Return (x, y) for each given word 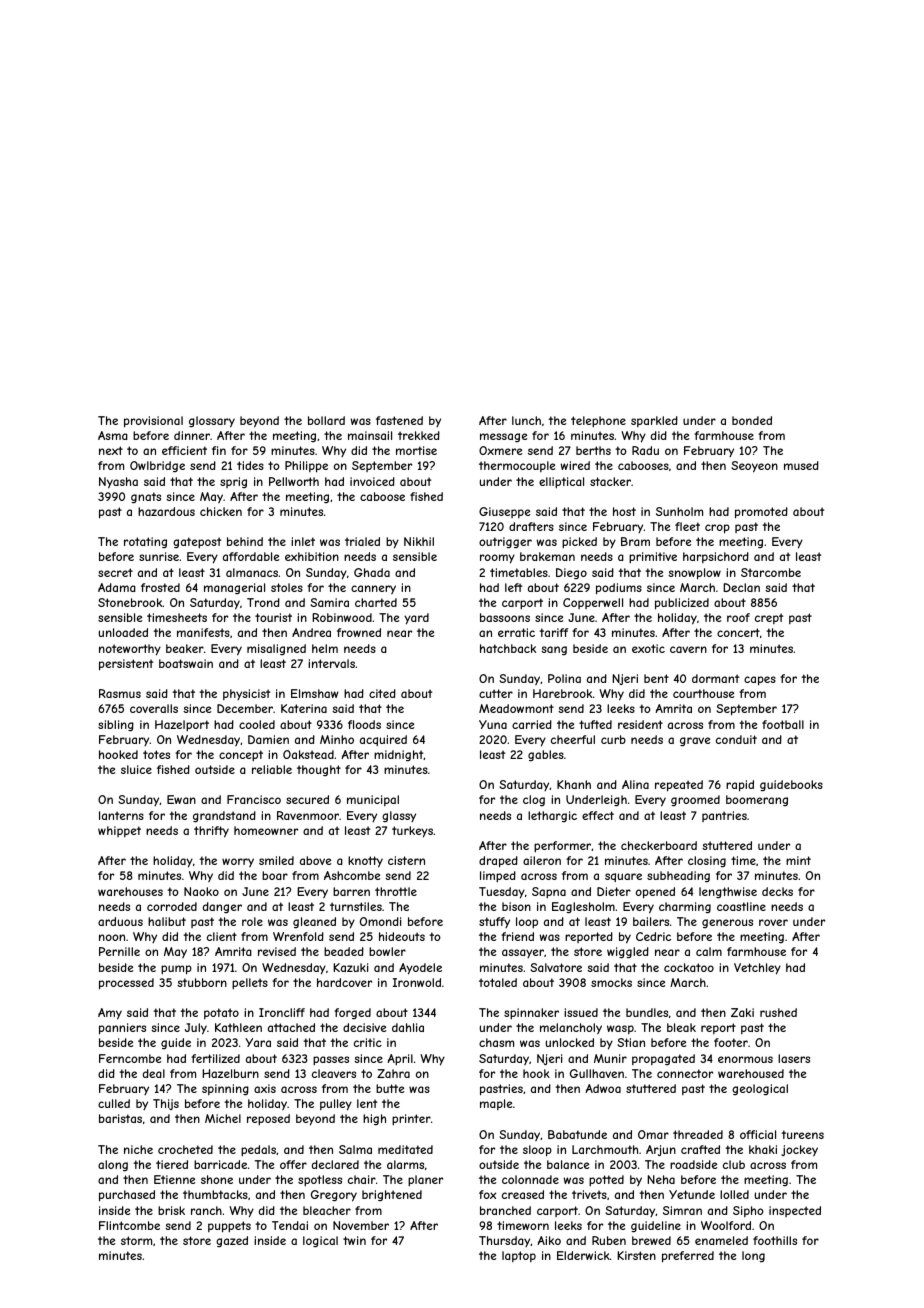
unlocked (570, 1042)
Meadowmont (516, 708)
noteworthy (130, 650)
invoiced (372, 481)
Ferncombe (130, 1058)
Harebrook (562, 693)
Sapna (549, 893)
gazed (232, 1241)
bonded (752, 420)
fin (219, 450)
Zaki (742, 1012)
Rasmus (120, 693)
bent (656, 678)
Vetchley (757, 969)
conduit (736, 739)
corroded (172, 906)
